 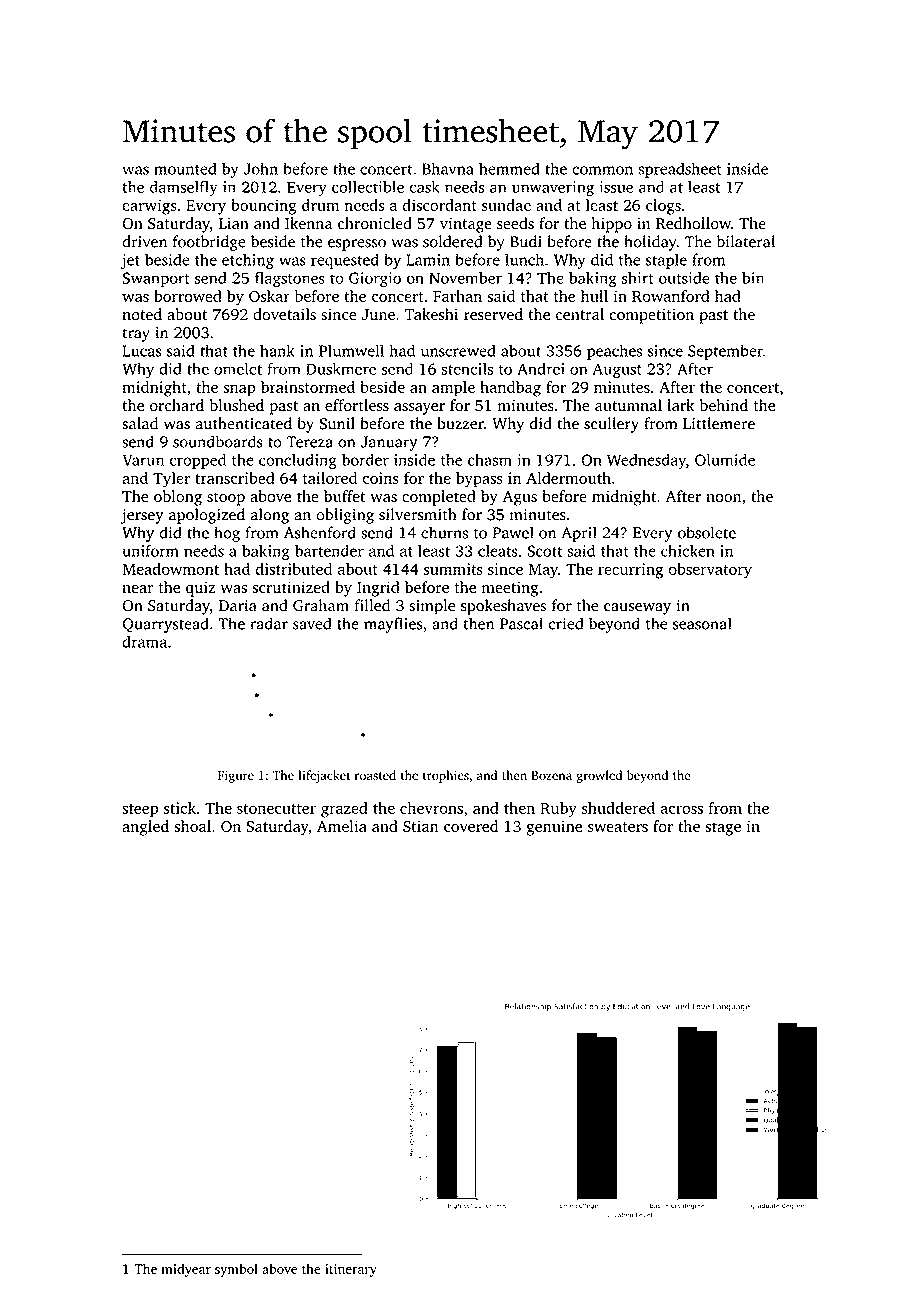 I want to click on hemmed, so click(x=509, y=168).
